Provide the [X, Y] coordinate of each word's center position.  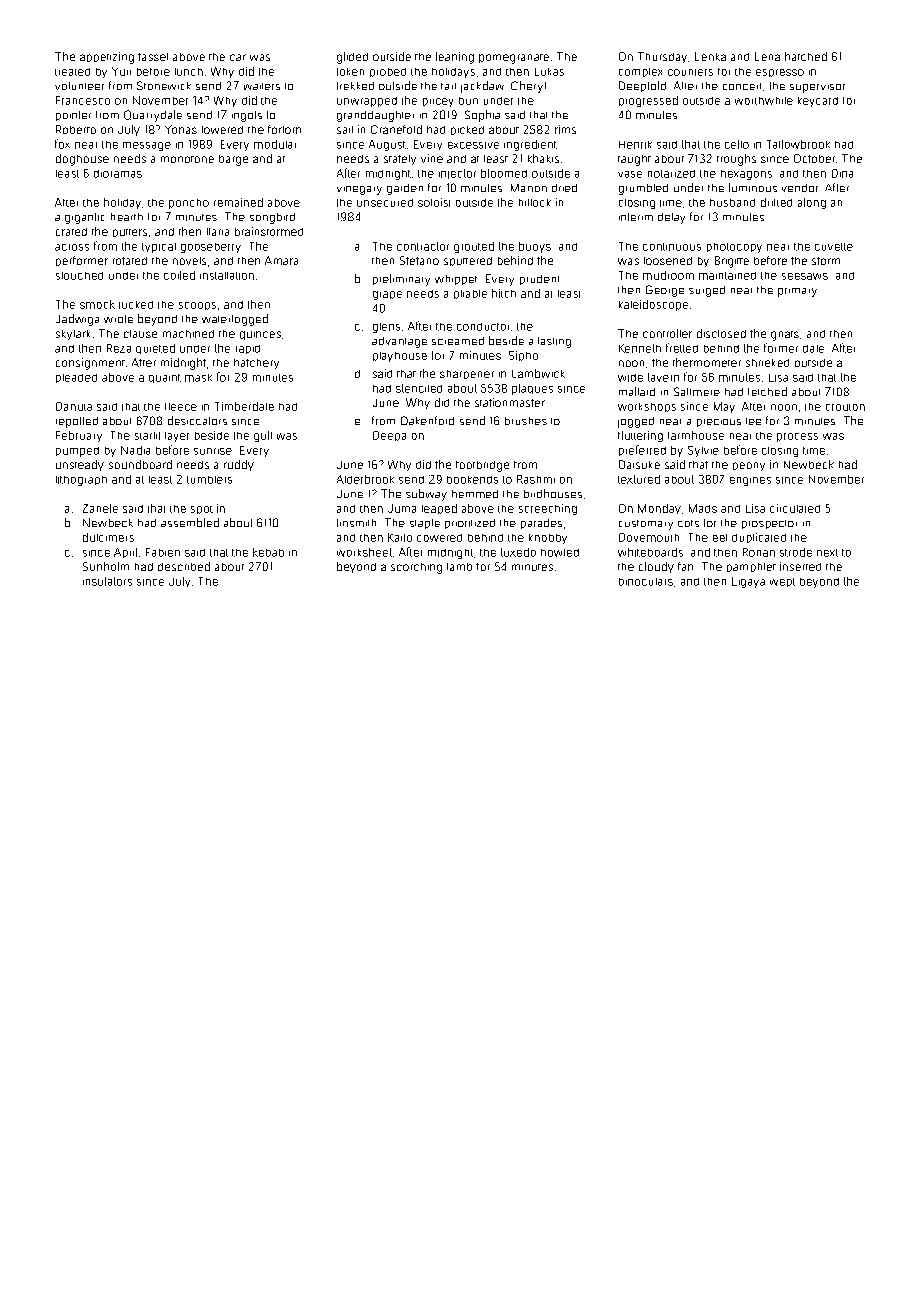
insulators [107, 581]
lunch [189, 72]
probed [388, 72]
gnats [785, 336]
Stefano [419, 260]
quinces [260, 335]
